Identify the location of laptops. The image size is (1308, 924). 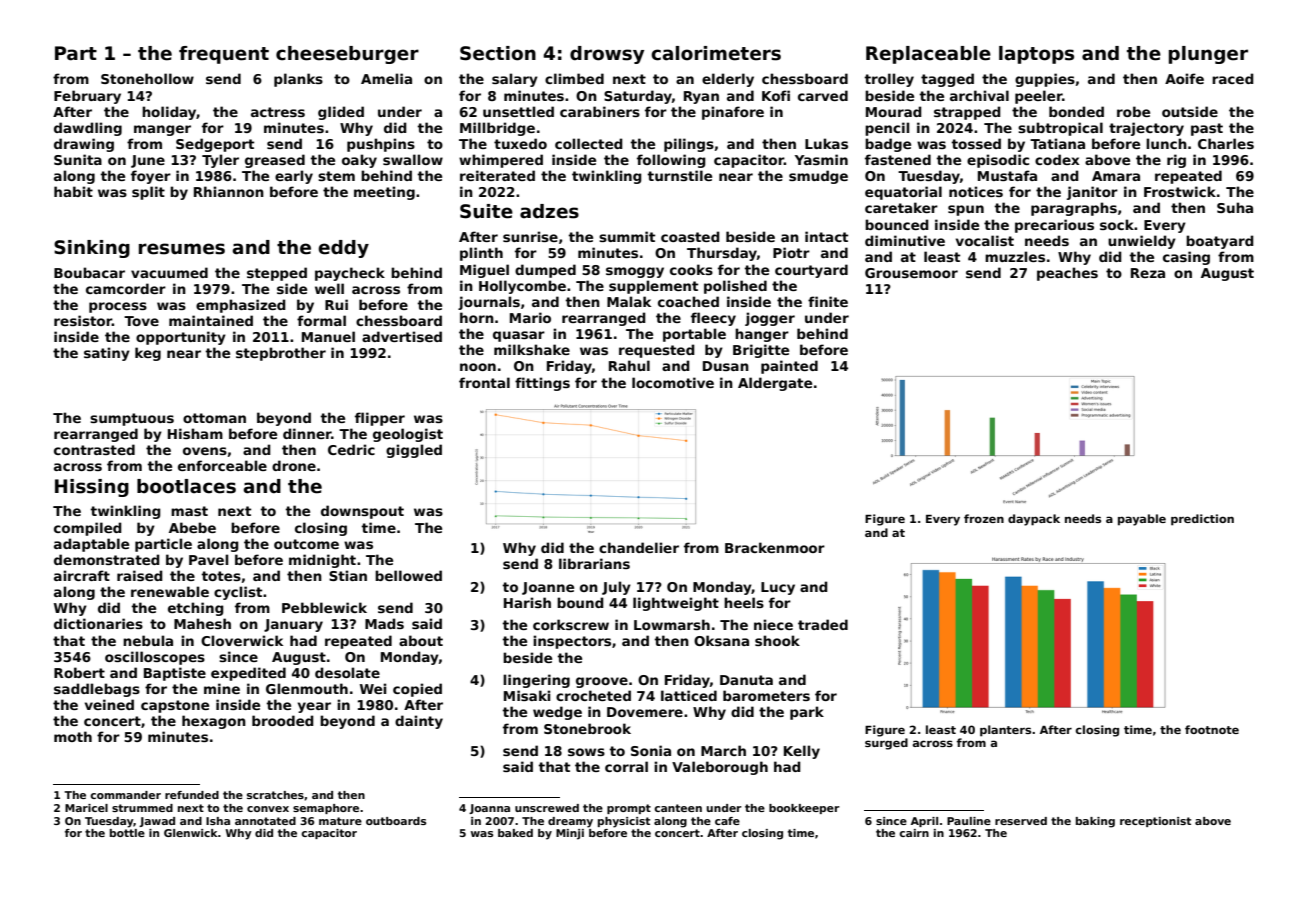
(1036, 55).
